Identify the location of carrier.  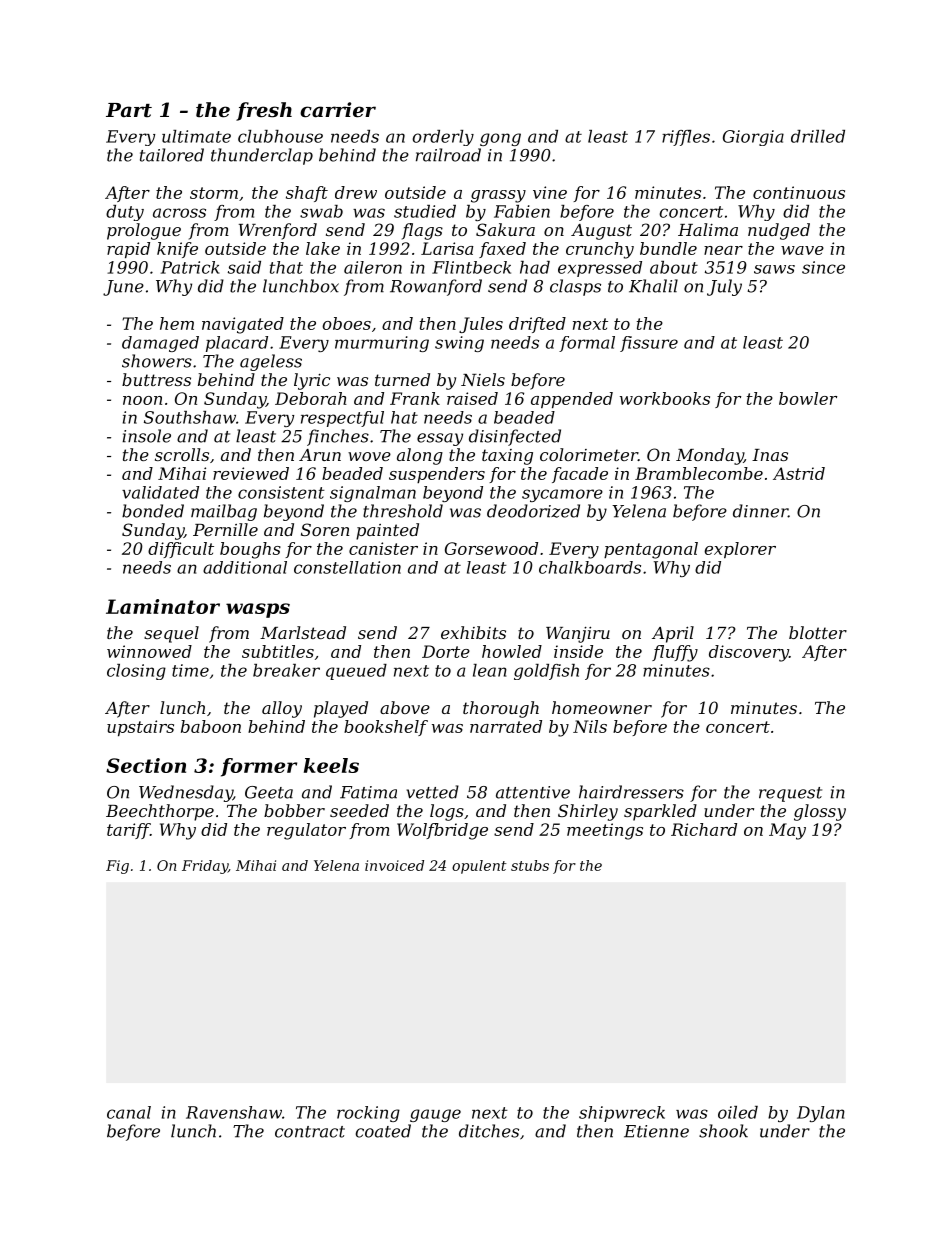
(338, 110).
